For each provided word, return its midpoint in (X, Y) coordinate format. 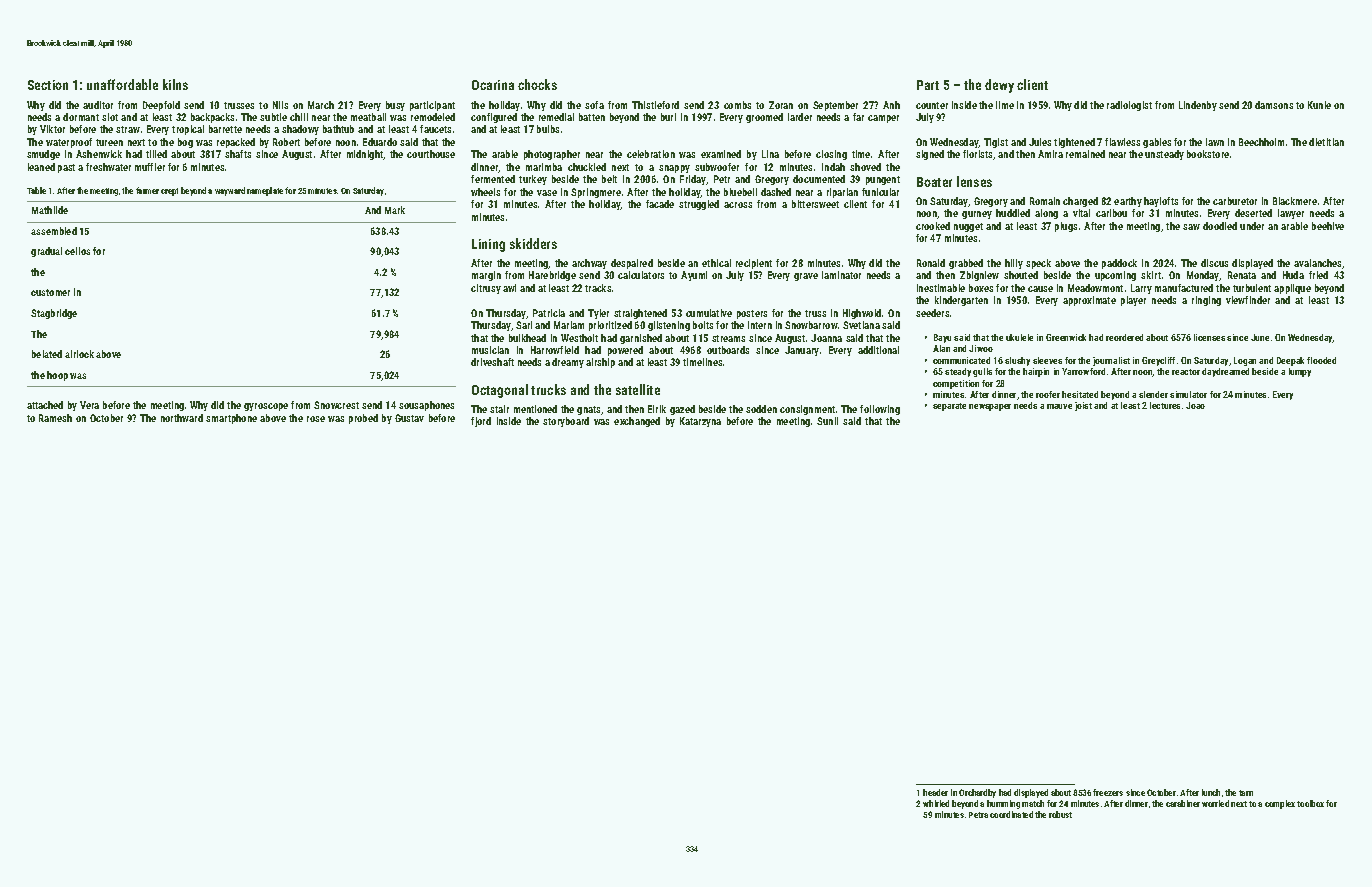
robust (1060, 814)
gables (1157, 143)
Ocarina (493, 85)
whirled (936, 803)
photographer (552, 155)
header (935, 792)
